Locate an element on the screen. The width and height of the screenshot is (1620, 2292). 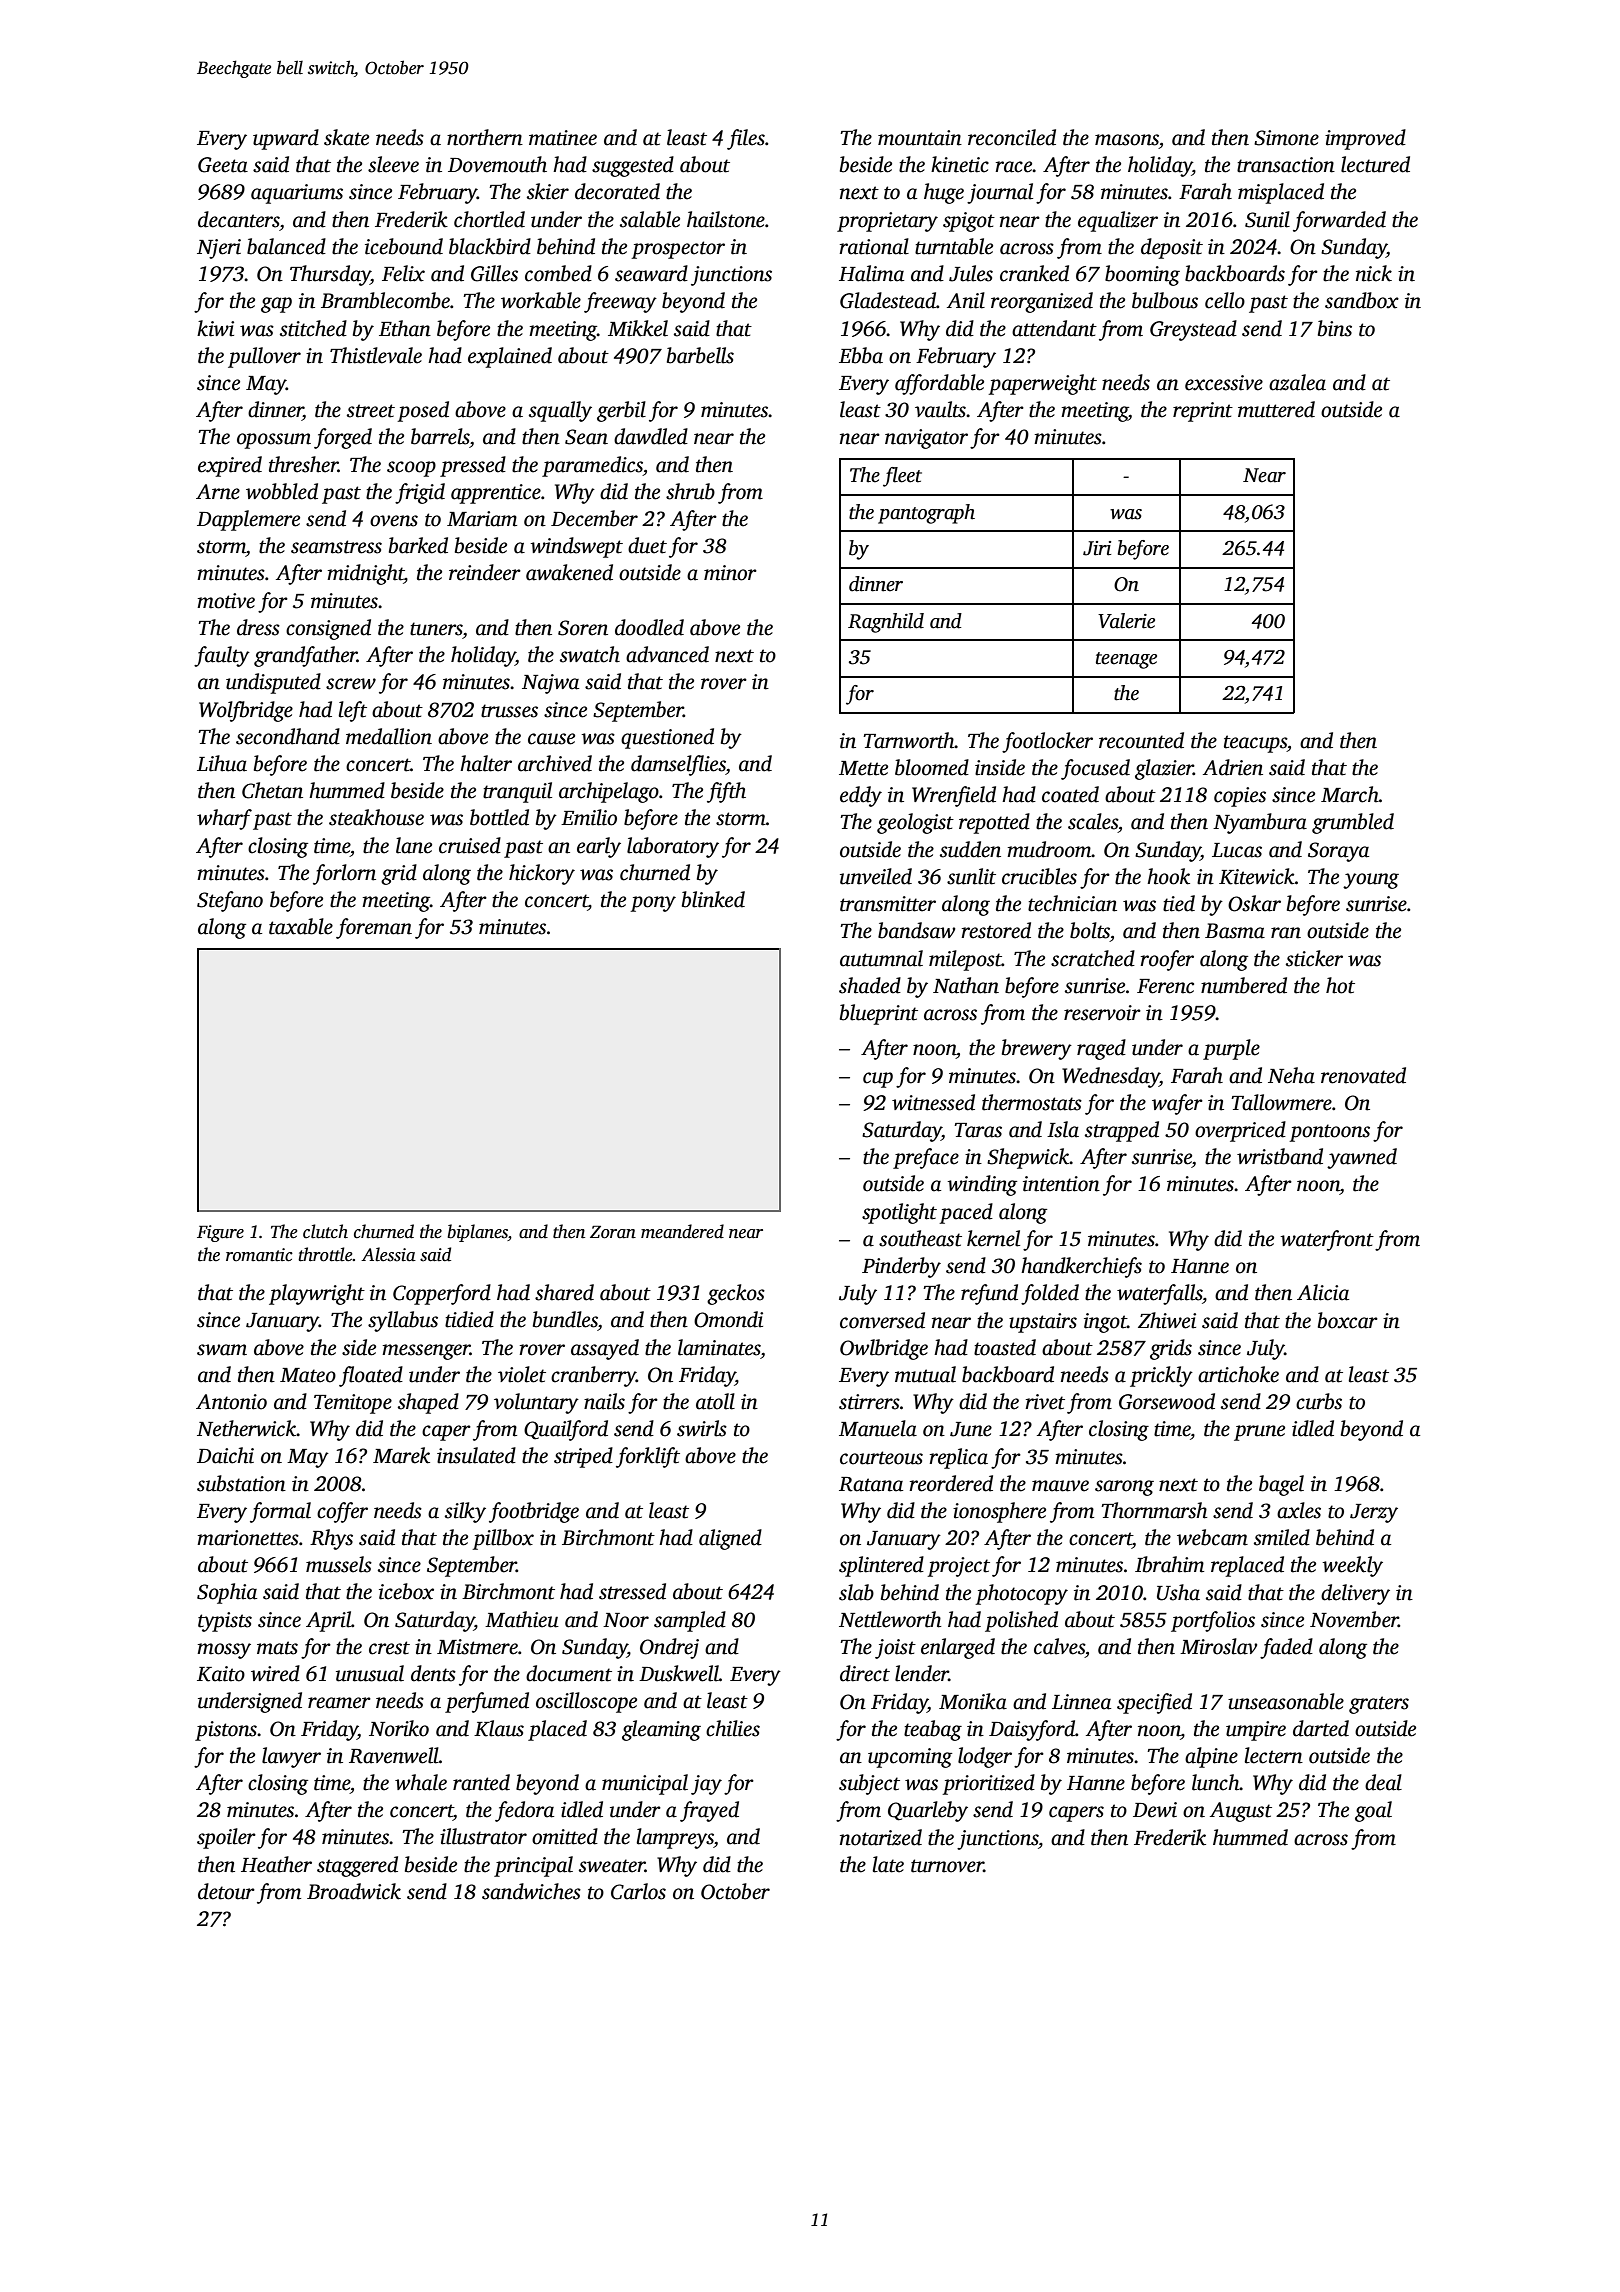
Gorsewood is located at coordinates (1167, 1401).
